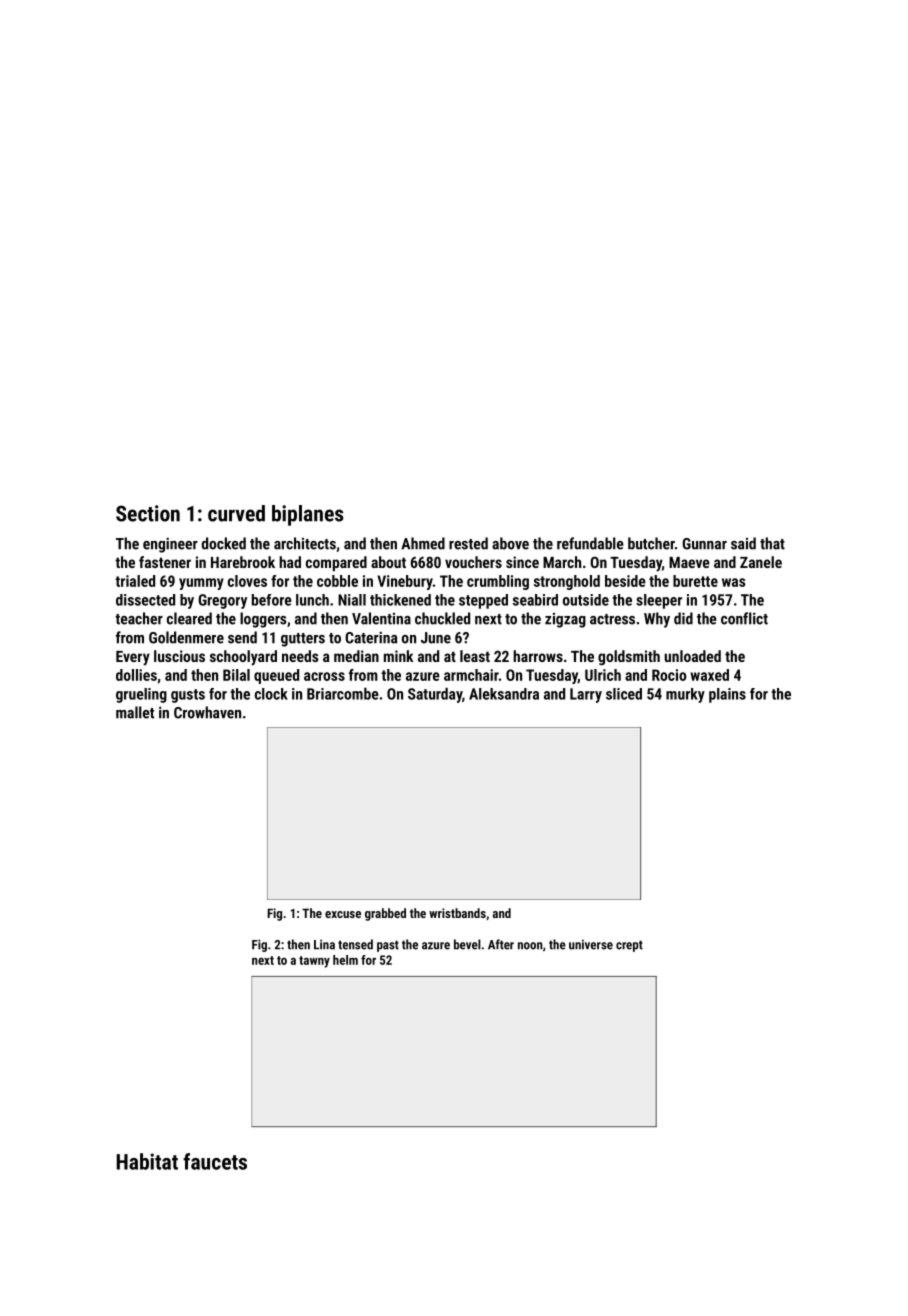 The width and height of the screenshot is (908, 1316). Describe the element at coordinates (586, 695) in the screenshot. I see `Larry` at that location.
